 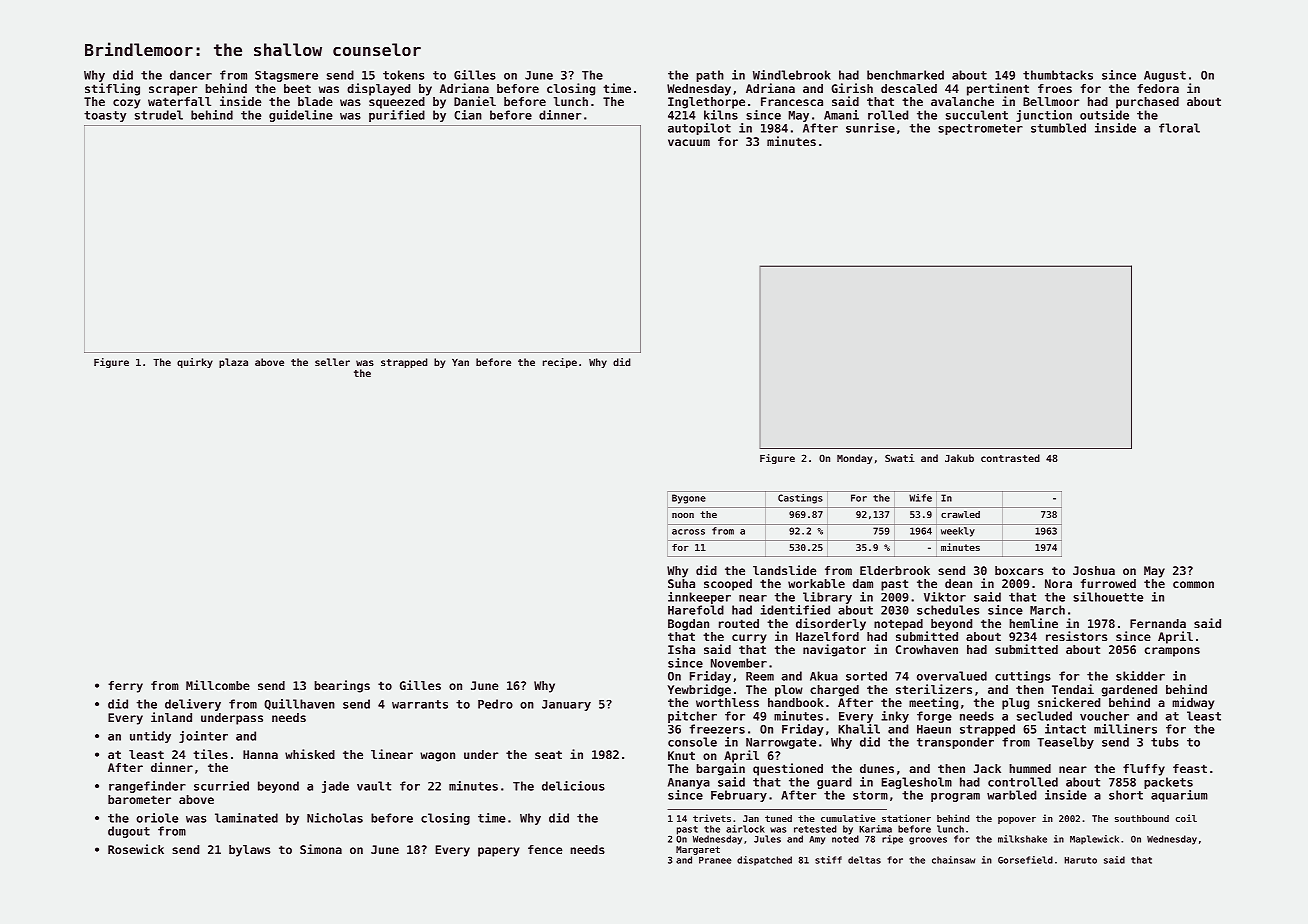 What do you see at coordinates (129, 832) in the document?
I see `dugout` at bounding box center [129, 832].
